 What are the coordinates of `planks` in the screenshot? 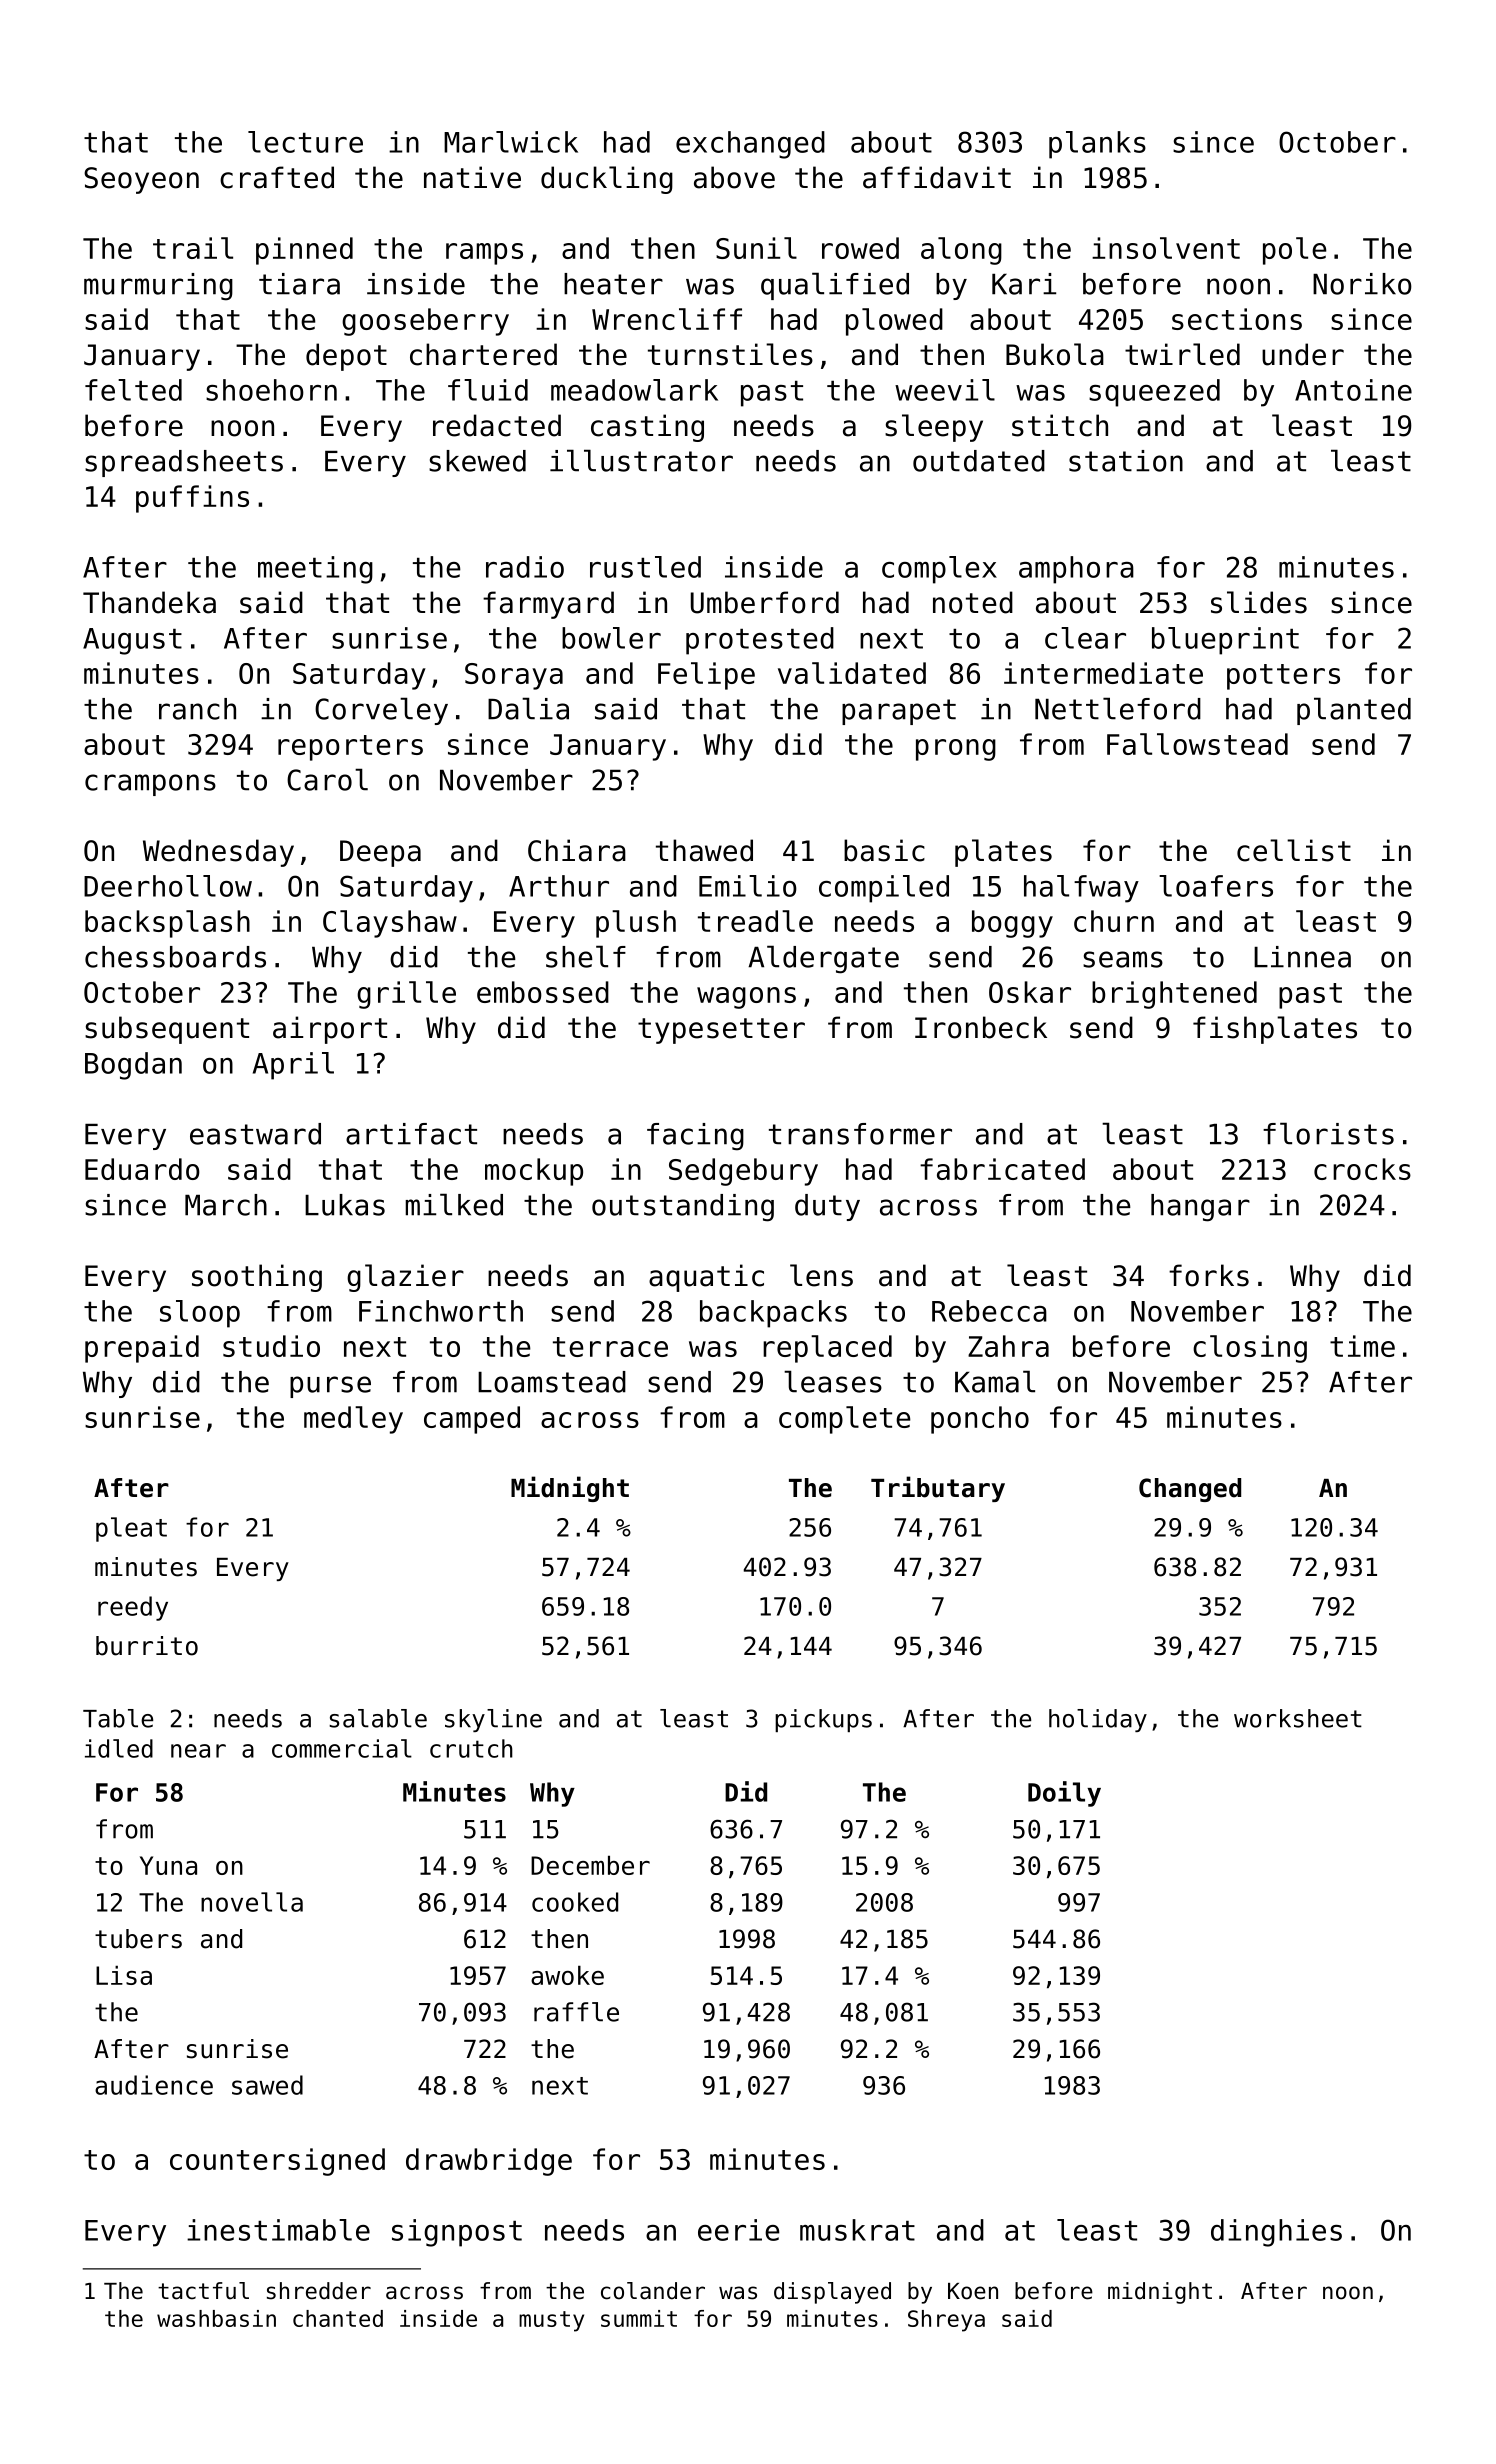 It's located at (1097, 145).
